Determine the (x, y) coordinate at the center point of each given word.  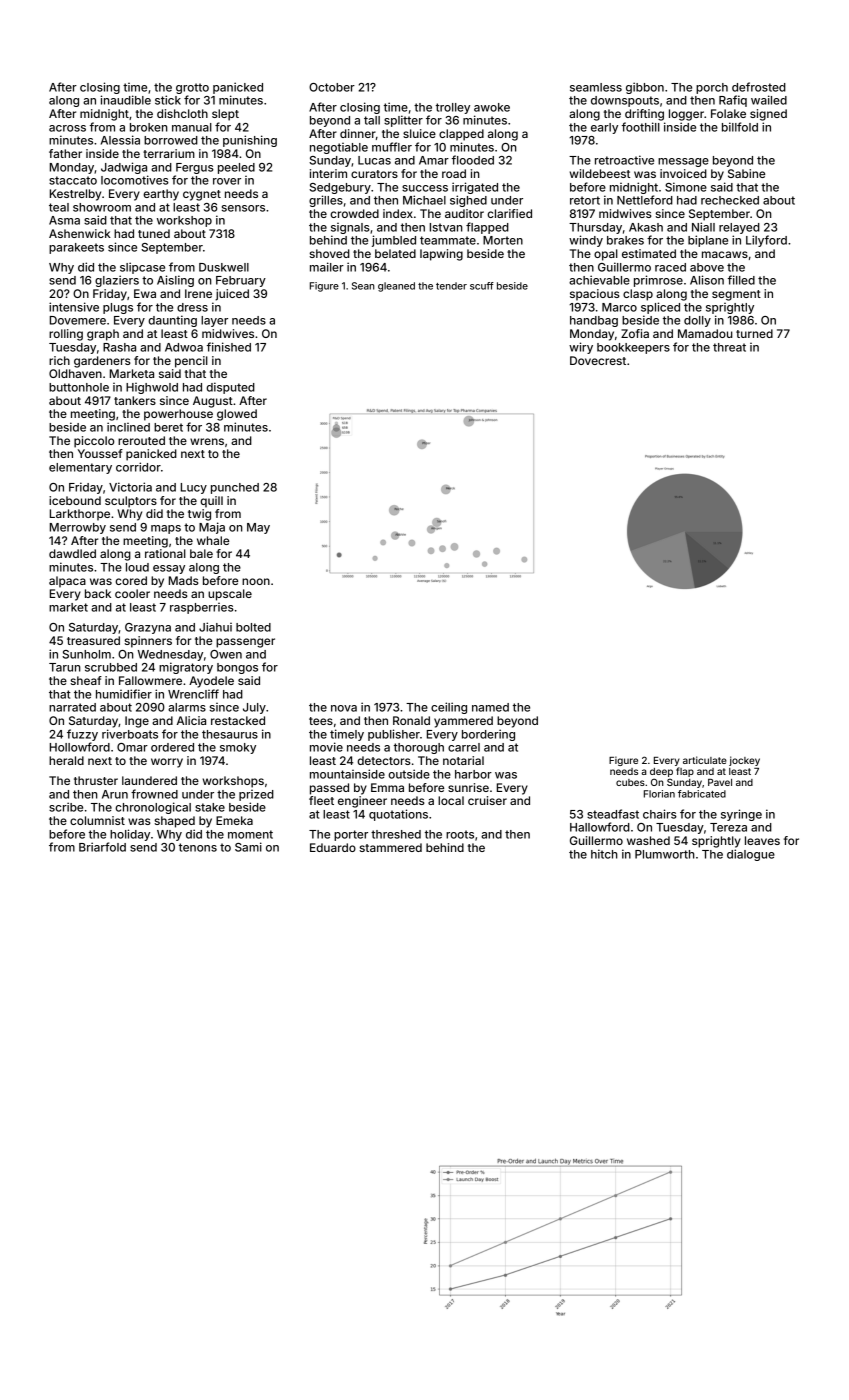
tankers (135, 400)
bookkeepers (633, 348)
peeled (236, 168)
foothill (641, 127)
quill (211, 502)
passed (329, 789)
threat (729, 347)
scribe (66, 807)
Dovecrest (598, 360)
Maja (212, 528)
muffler (392, 147)
